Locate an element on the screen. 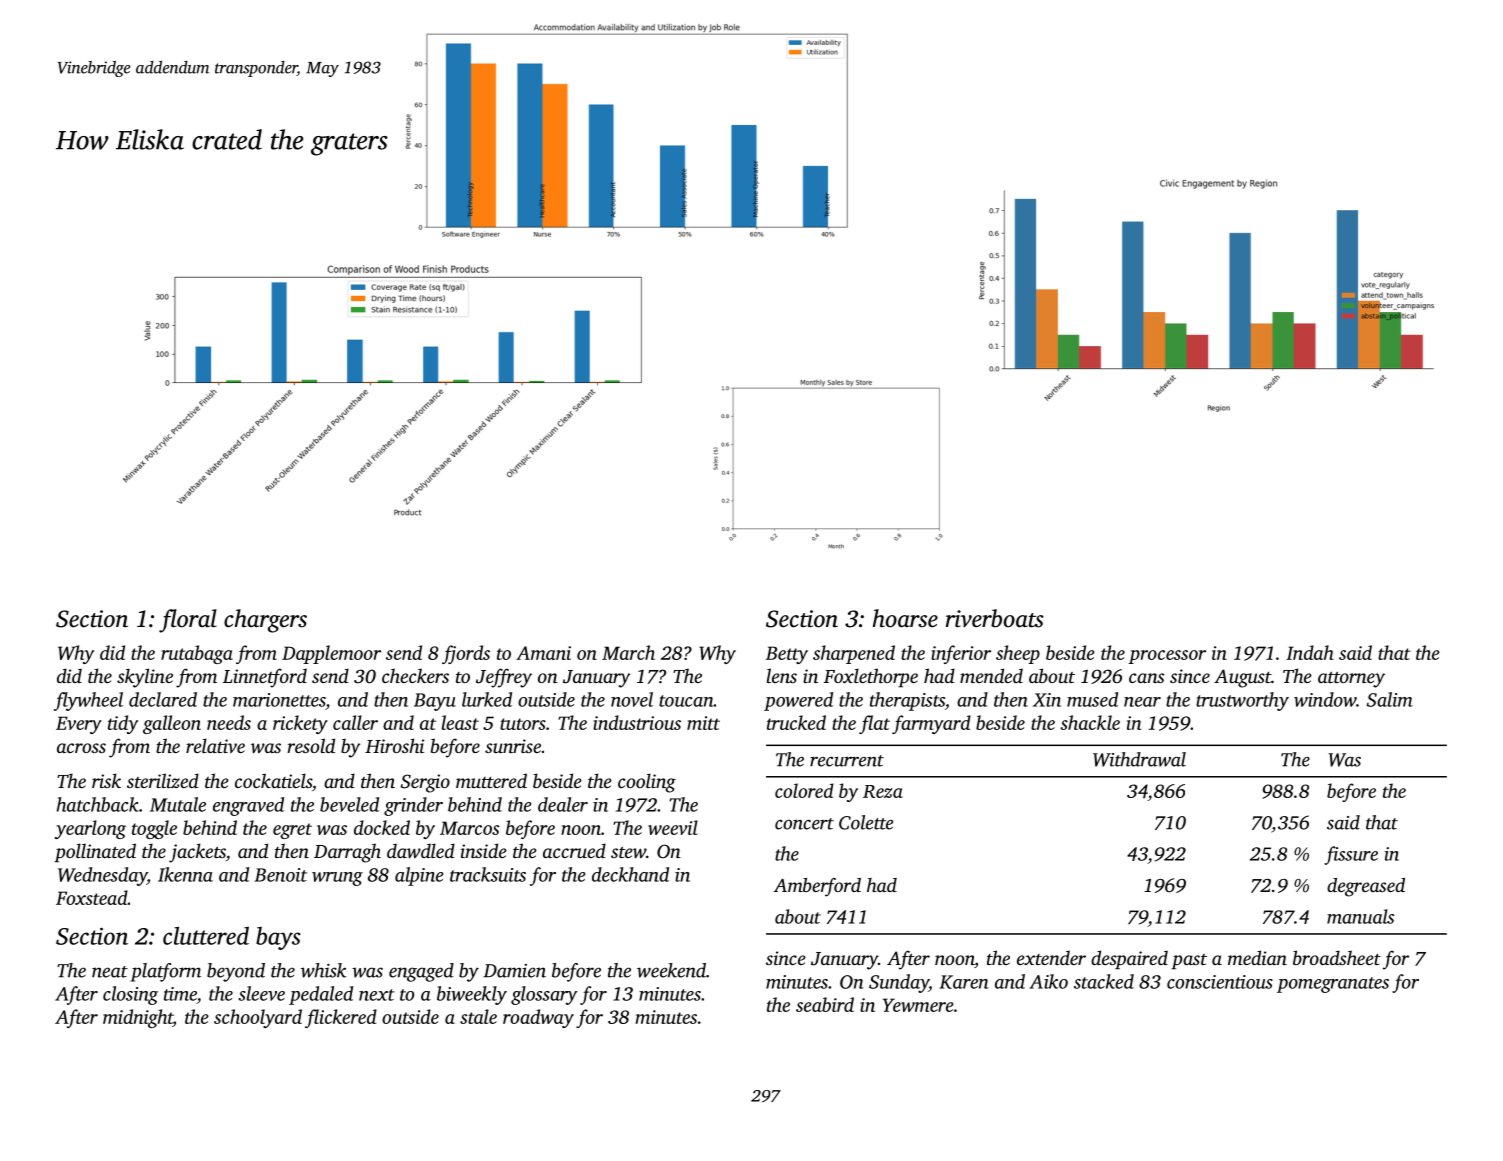  roadway is located at coordinates (538, 1018).
